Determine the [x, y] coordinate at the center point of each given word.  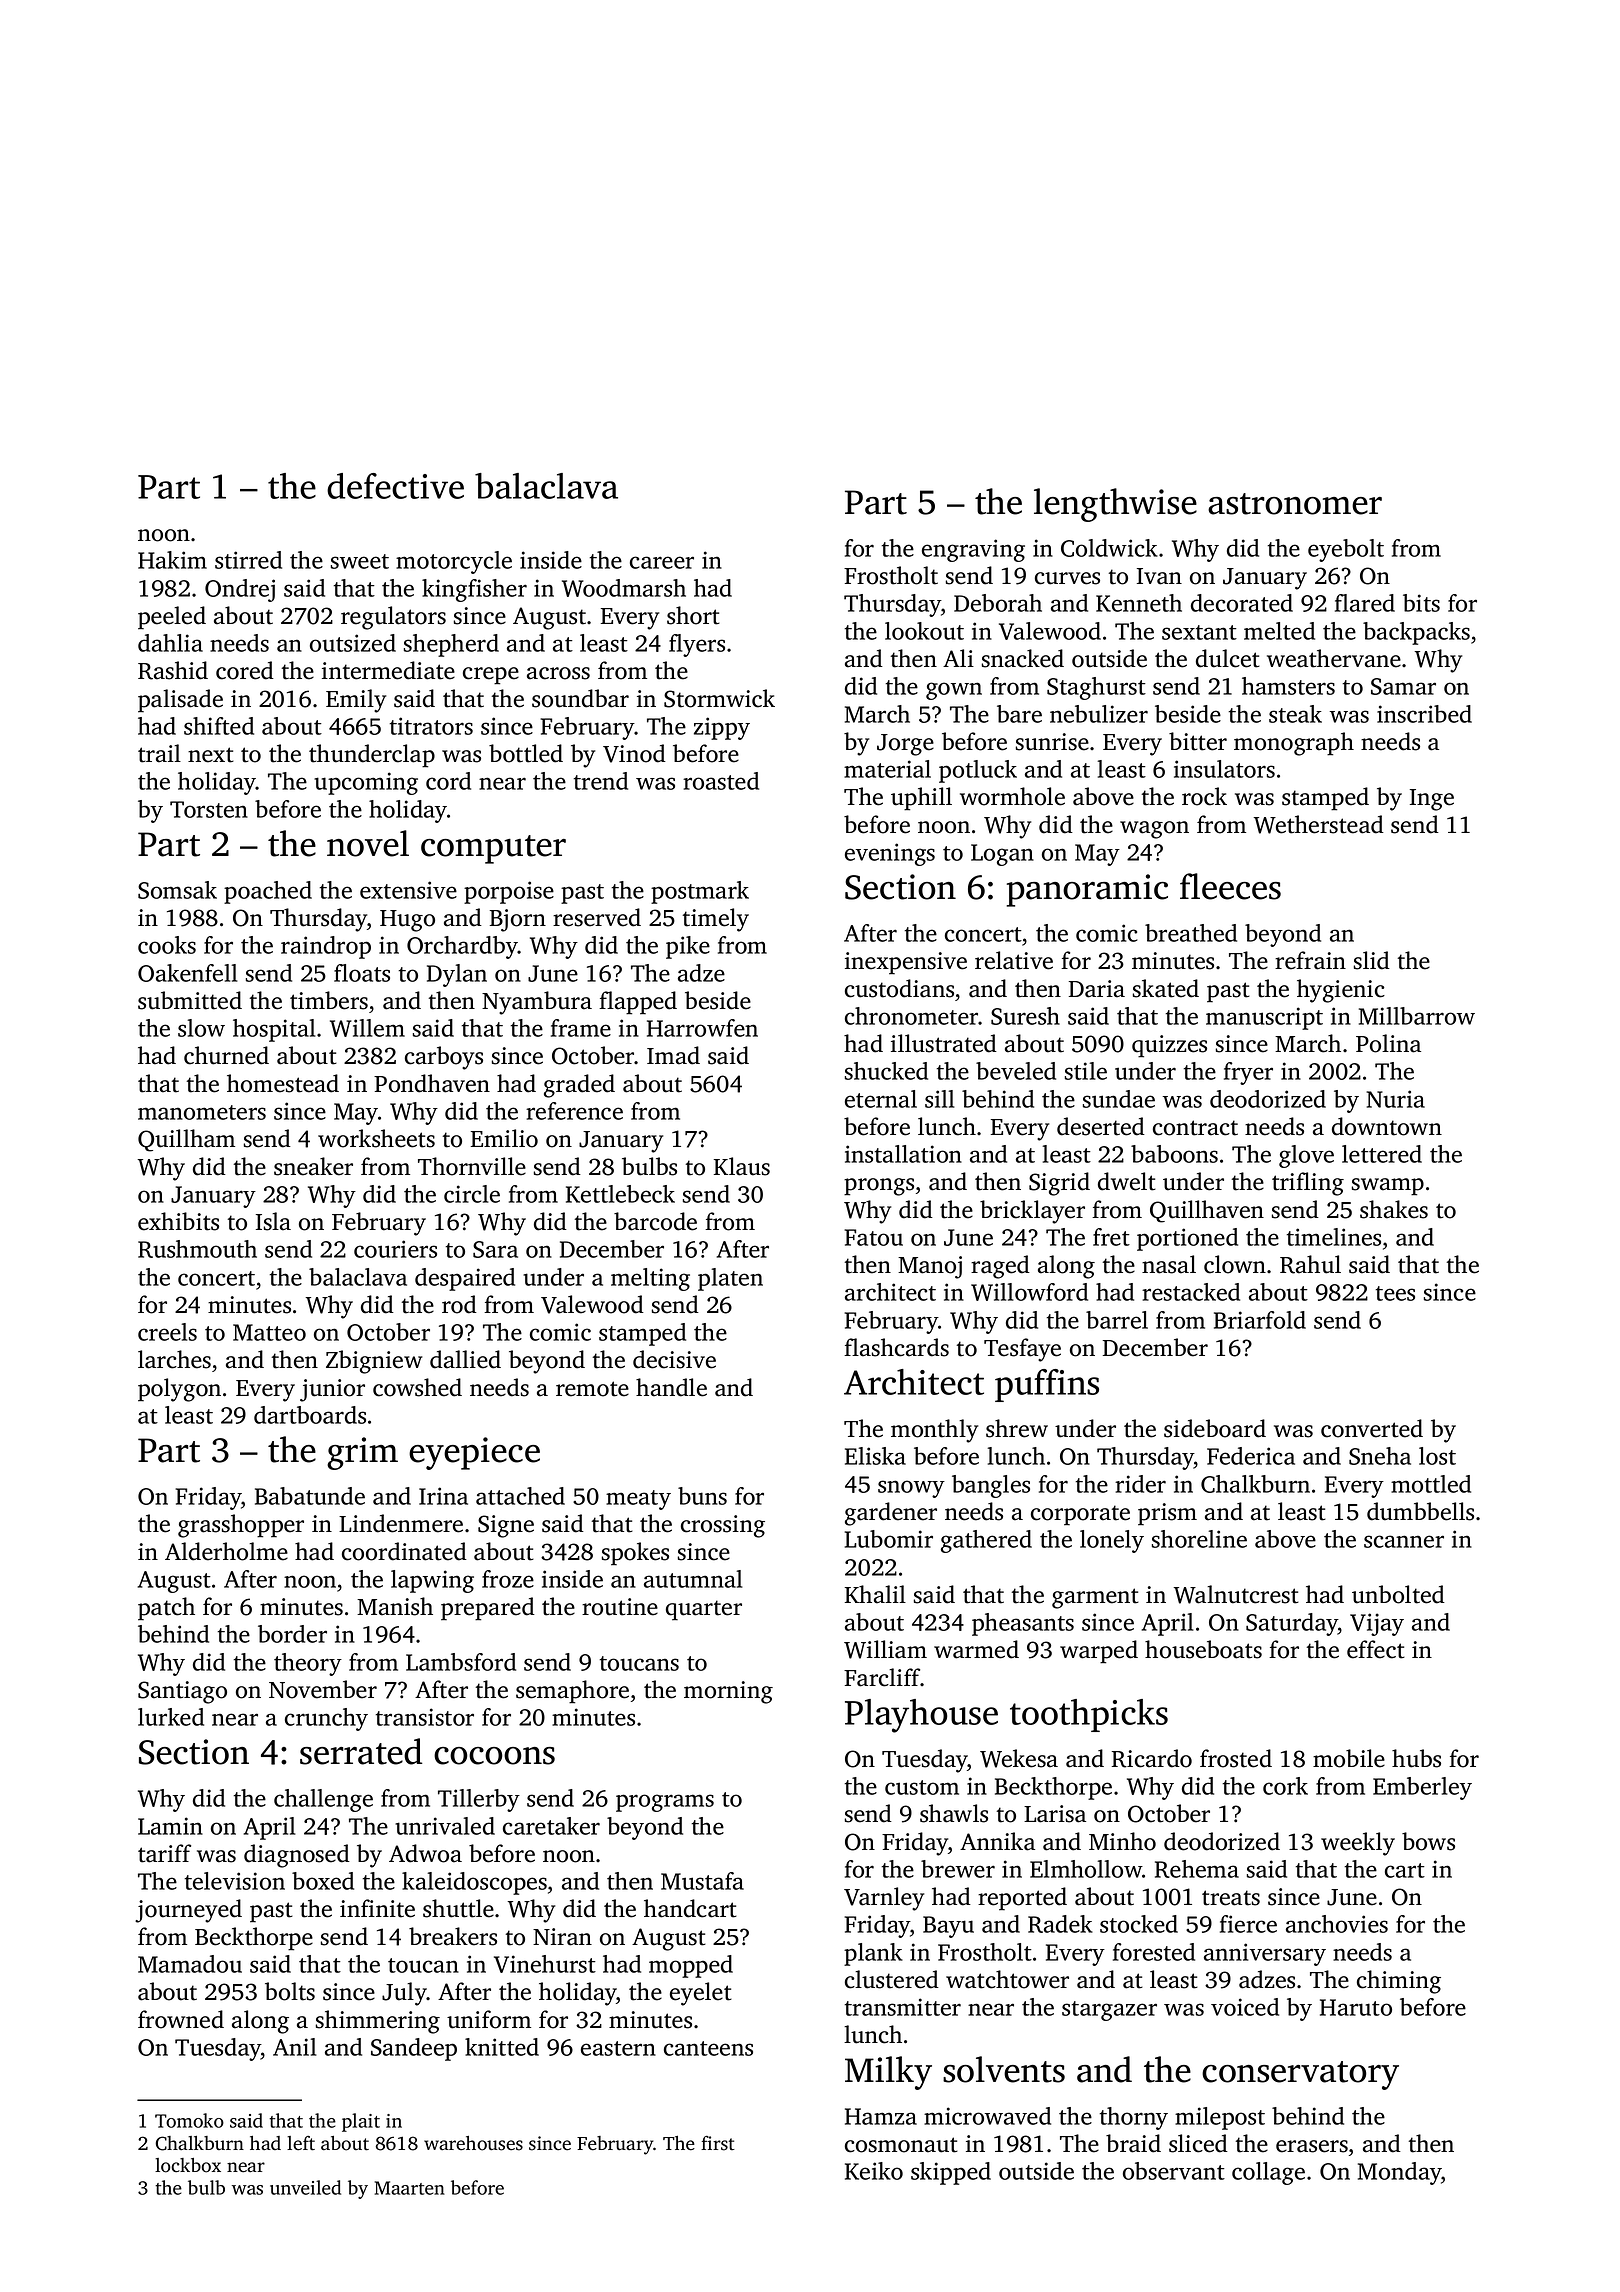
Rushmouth [197, 1249]
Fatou [873, 1237]
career [662, 562]
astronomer [1295, 504]
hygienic [1341, 991]
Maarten [410, 2188]
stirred [248, 560]
